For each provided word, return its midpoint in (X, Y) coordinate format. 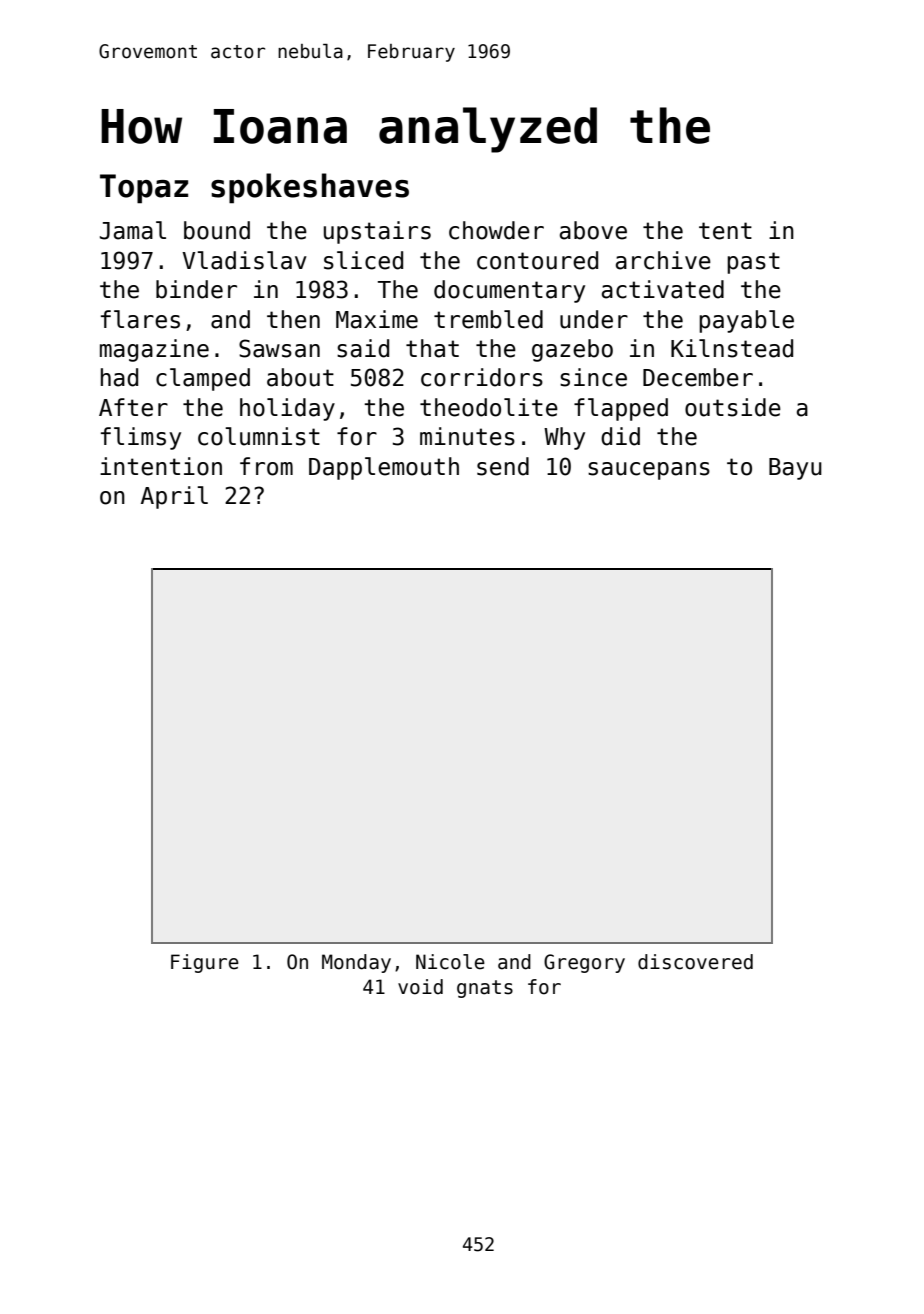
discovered (695, 962)
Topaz (144, 189)
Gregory (584, 963)
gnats (485, 989)
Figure (205, 963)
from (266, 466)
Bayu (795, 469)
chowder (496, 230)
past (753, 263)
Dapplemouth (384, 468)
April (174, 497)
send (503, 466)
